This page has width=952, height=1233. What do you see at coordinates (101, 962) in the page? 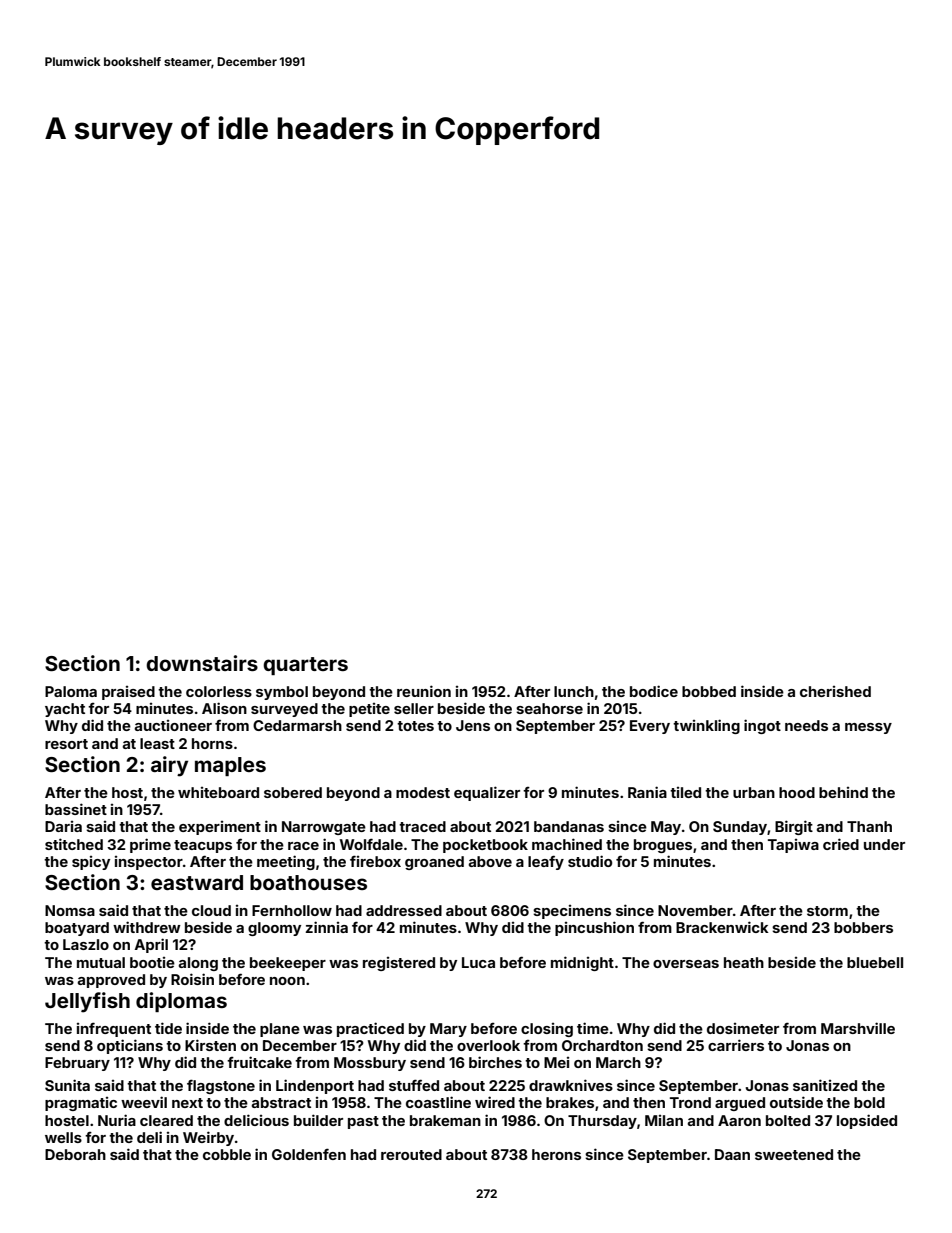
I see `mutual` at bounding box center [101, 962].
